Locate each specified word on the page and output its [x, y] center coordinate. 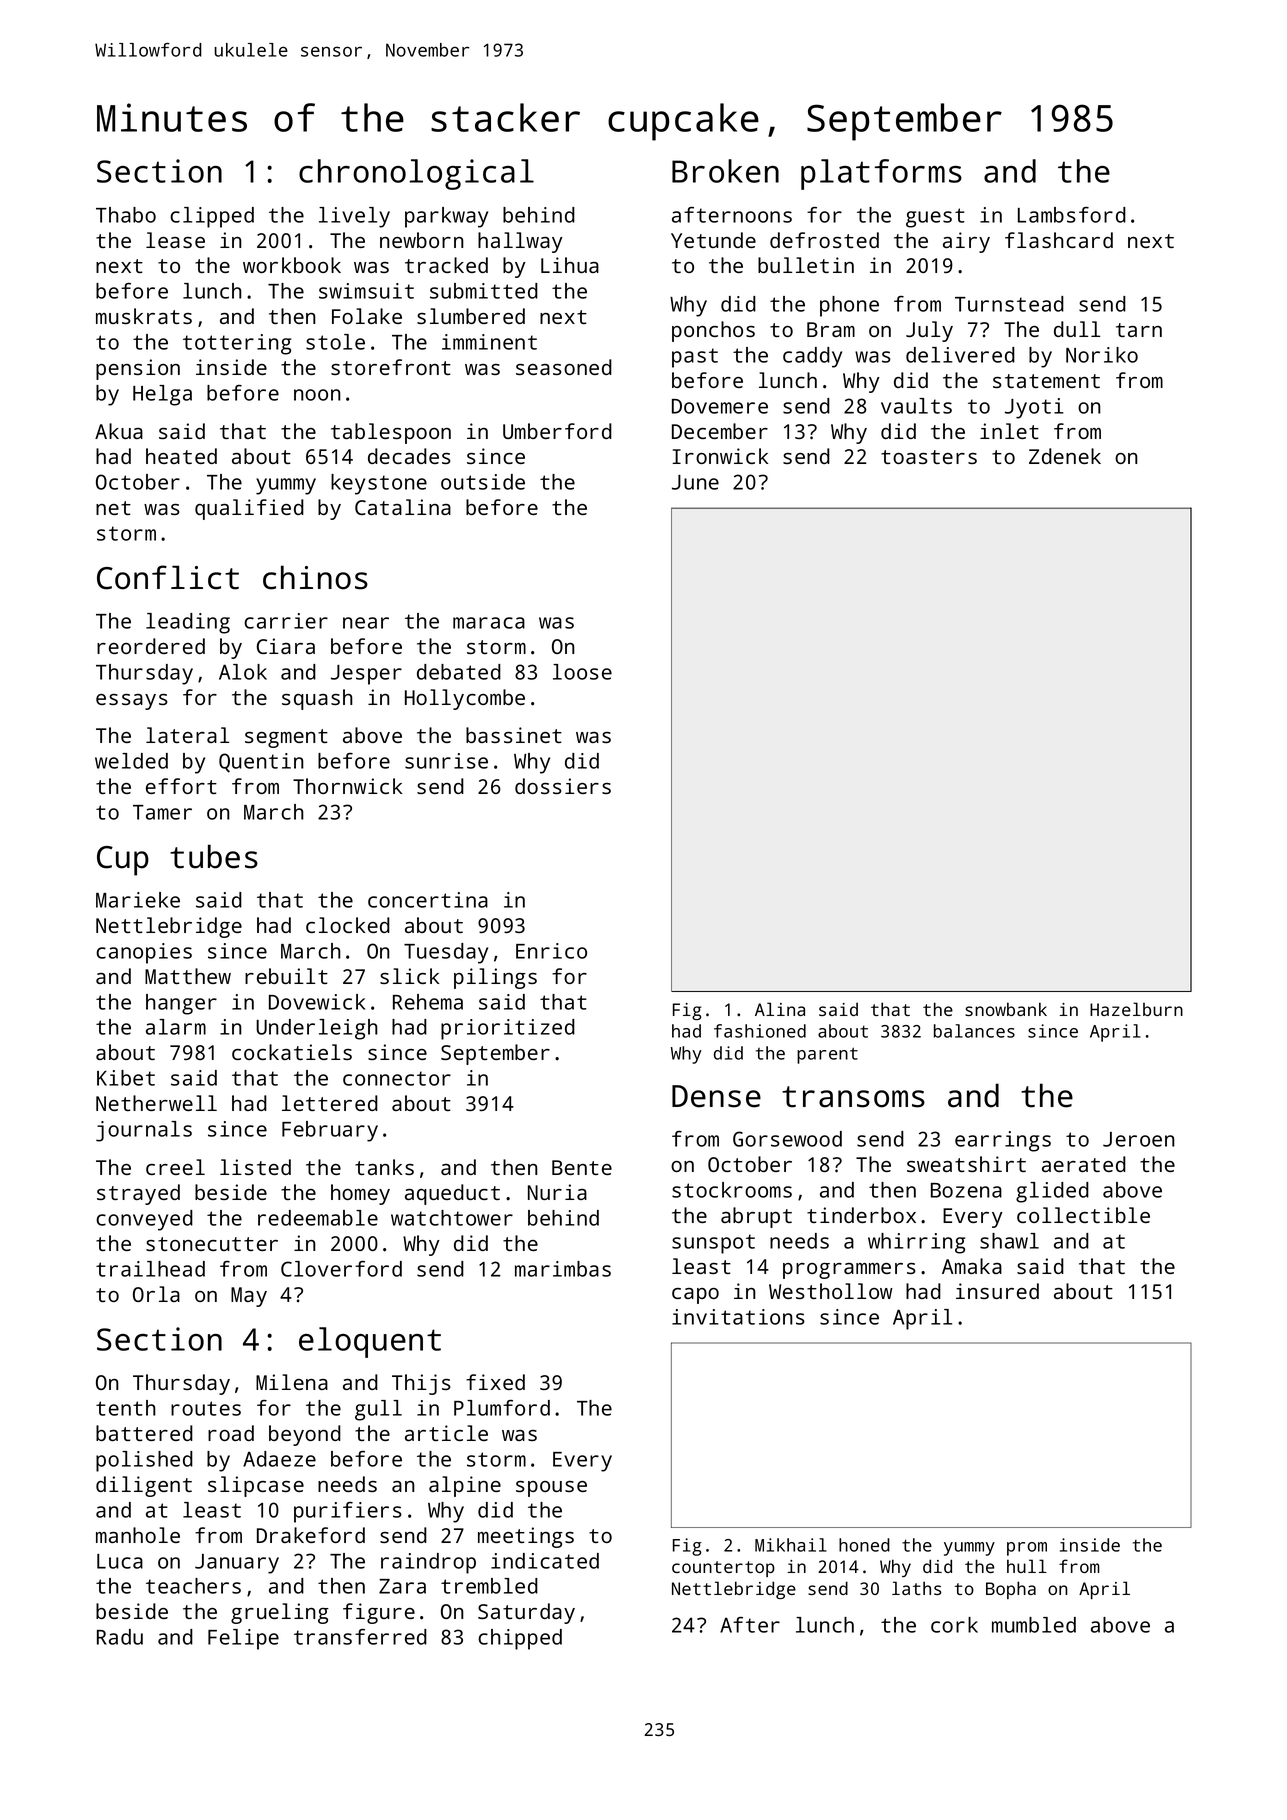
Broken [725, 171]
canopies [144, 953]
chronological [416, 174]
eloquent [370, 1342]
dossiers [563, 786]
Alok [243, 672]
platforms [881, 174]
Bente [582, 1167]
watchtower [452, 1218]
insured [997, 1291]
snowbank [1006, 1009]
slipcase [256, 1486]
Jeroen [1139, 1139]
